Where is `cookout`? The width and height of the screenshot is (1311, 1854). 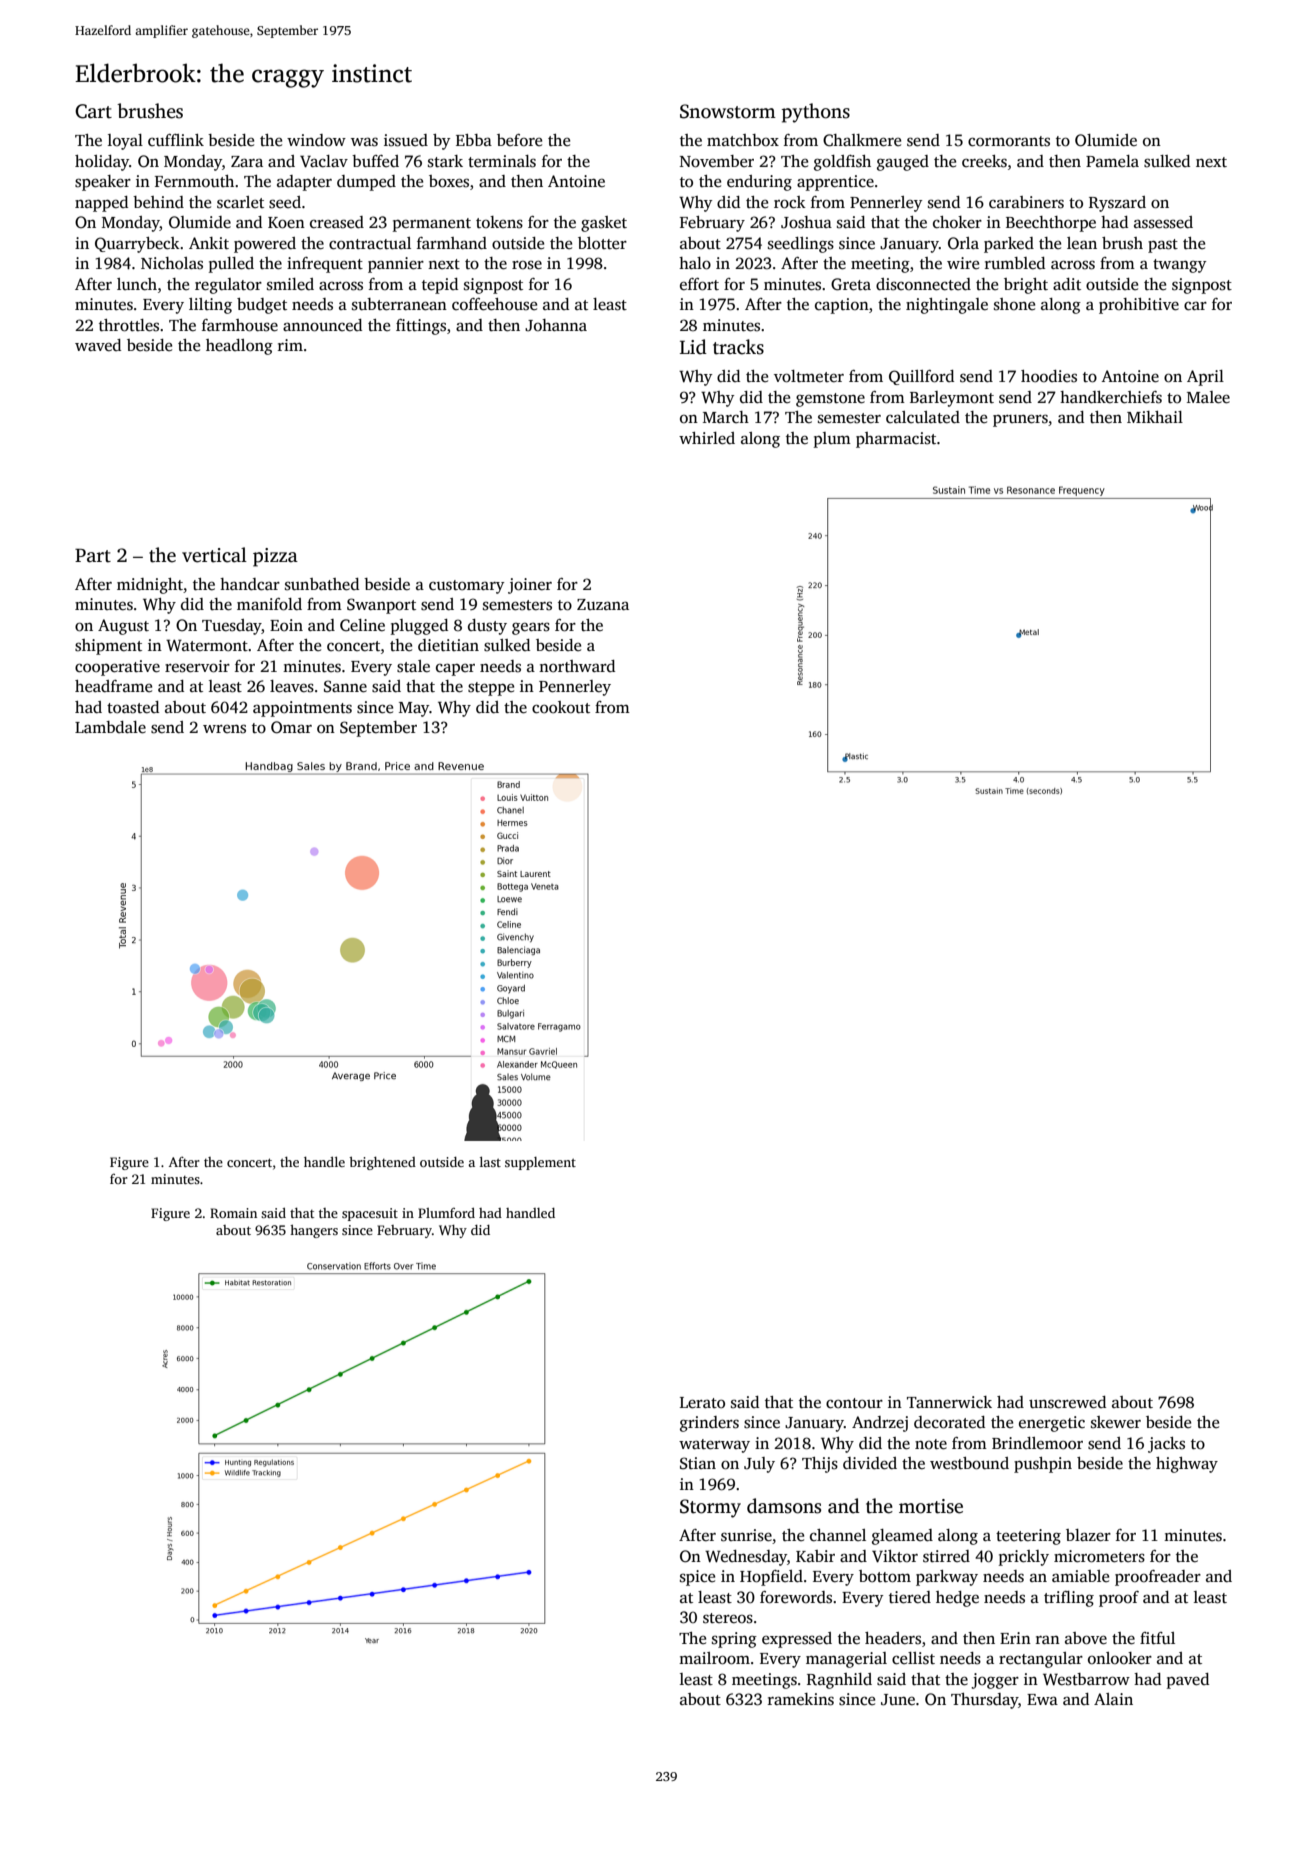 cookout is located at coordinates (561, 707).
